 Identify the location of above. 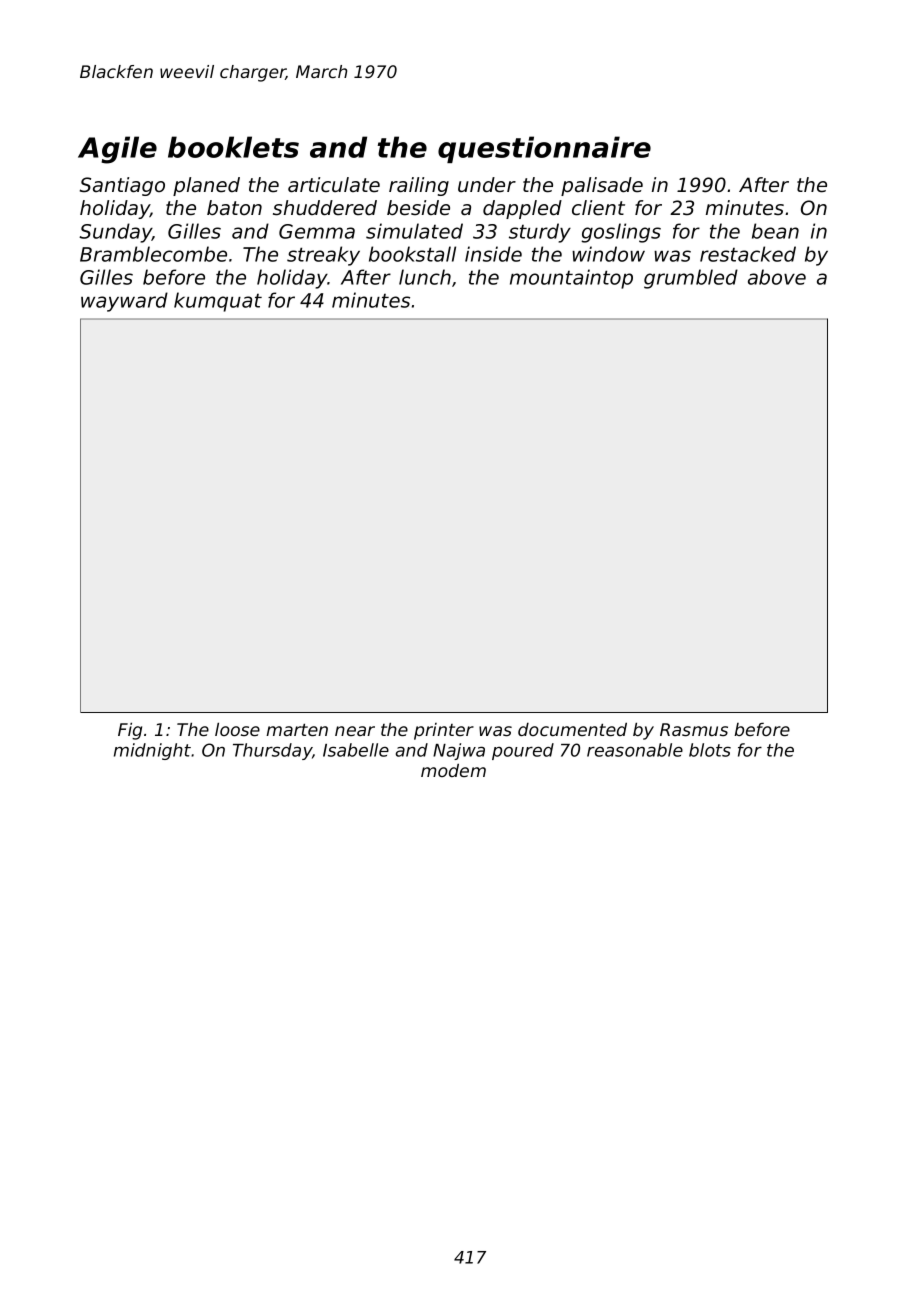
(777, 277).
